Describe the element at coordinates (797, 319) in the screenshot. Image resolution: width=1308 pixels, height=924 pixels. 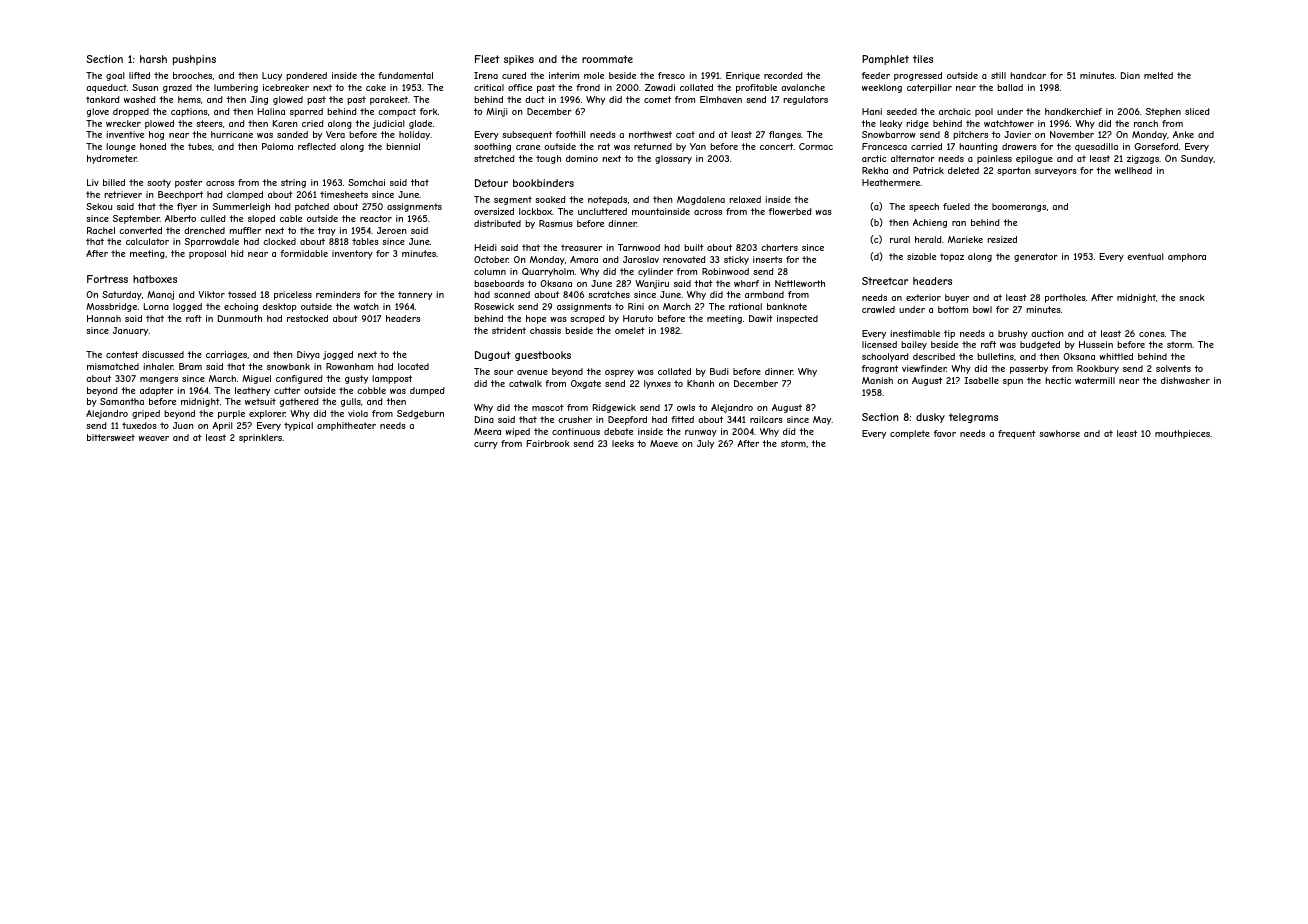
I see `inspected` at that location.
